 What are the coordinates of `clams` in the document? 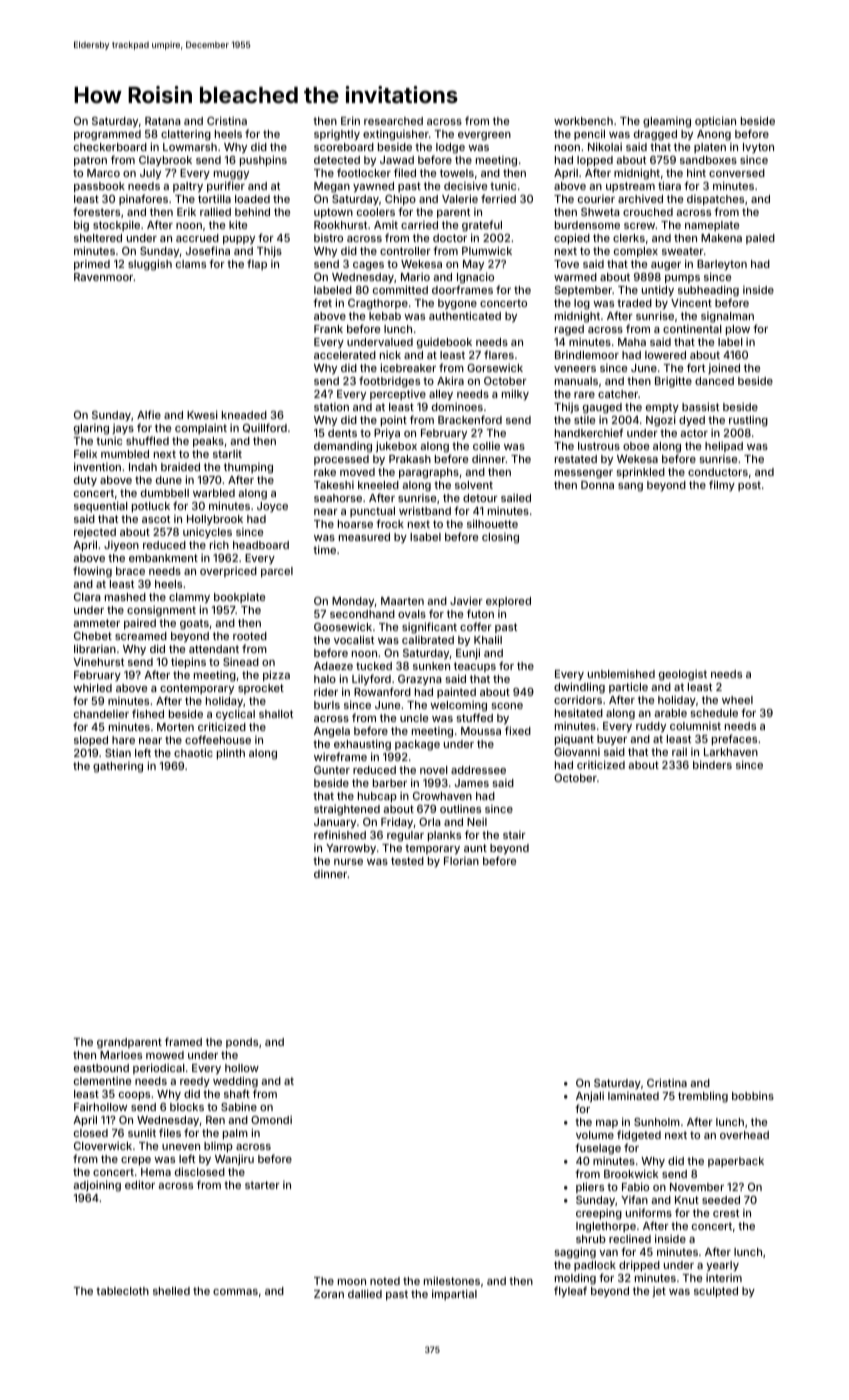 It's located at (191, 264).
